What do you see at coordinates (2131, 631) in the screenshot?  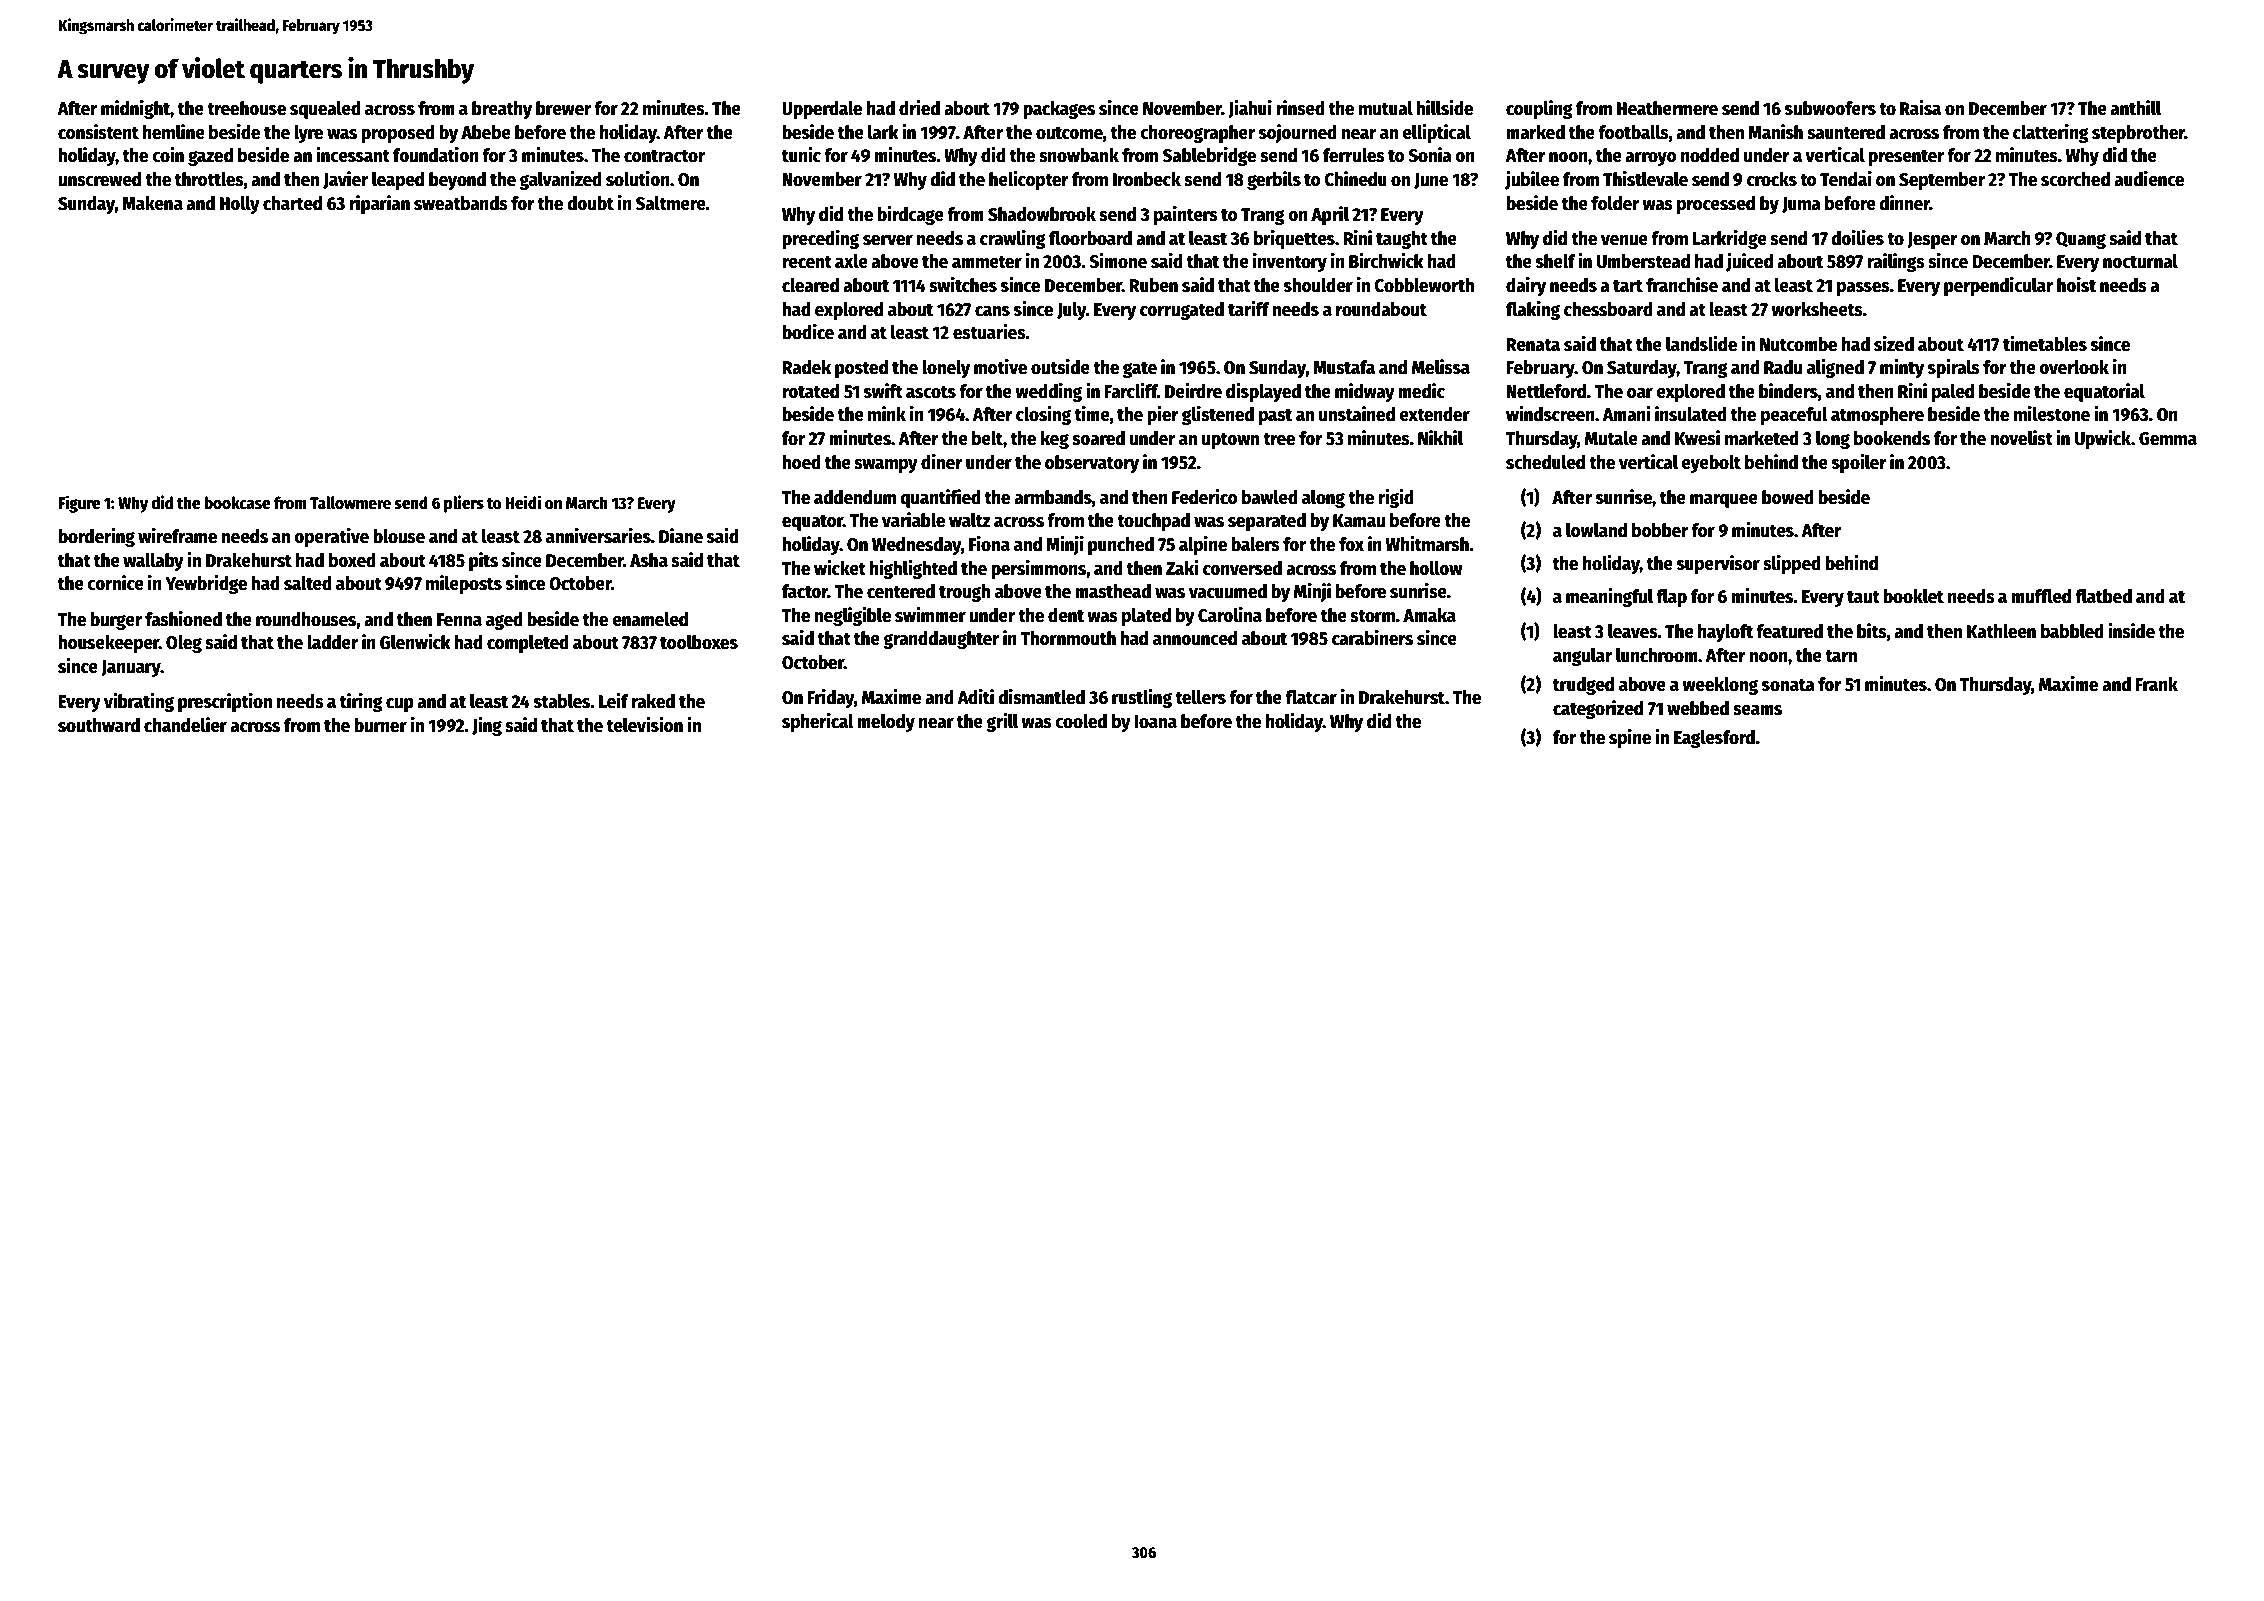 I see `inside` at bounding box center [2131, 631].
